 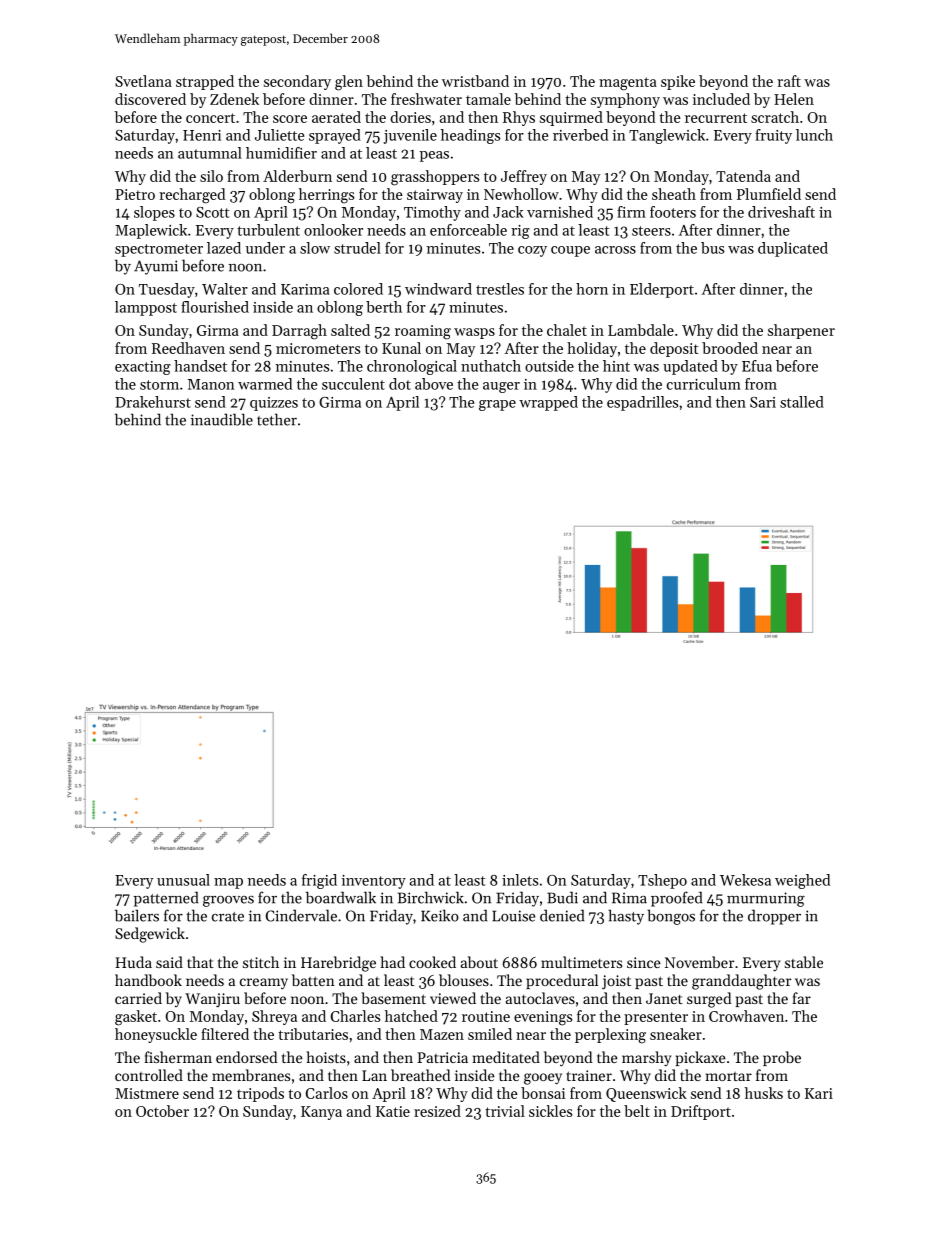 What do you see at coordinates (222, 419) in the document?
I see `inaudible` at bounding box center [222, 419].
